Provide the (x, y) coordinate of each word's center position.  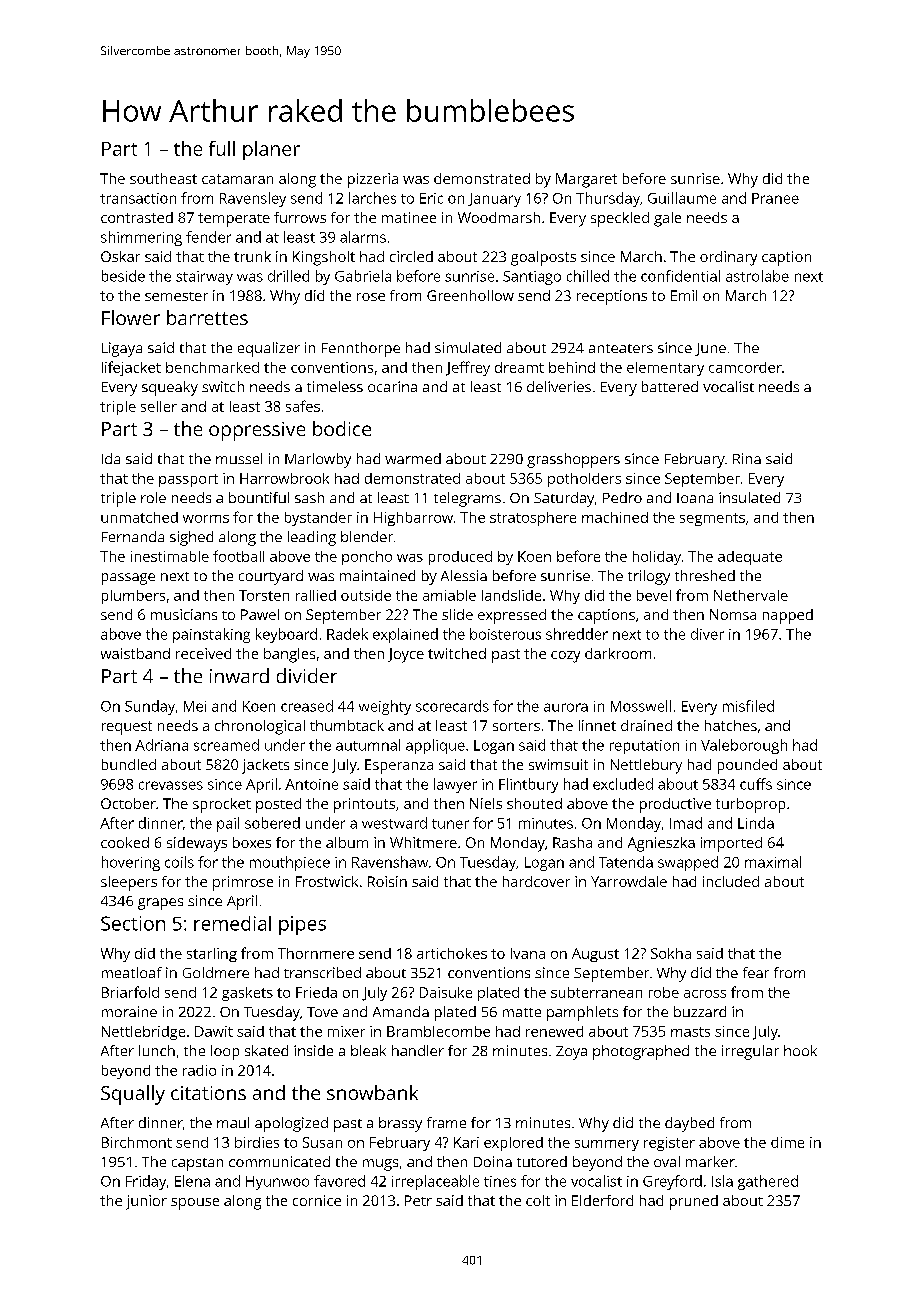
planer (271, 150)
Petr (418, 1200)
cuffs (756, 784)
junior (146, 1202)
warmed (413, 458)
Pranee (775, 198)
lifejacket (131, 368)
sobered (272, 823)
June (710, 349)
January (494, 200)
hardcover (536, 881)
